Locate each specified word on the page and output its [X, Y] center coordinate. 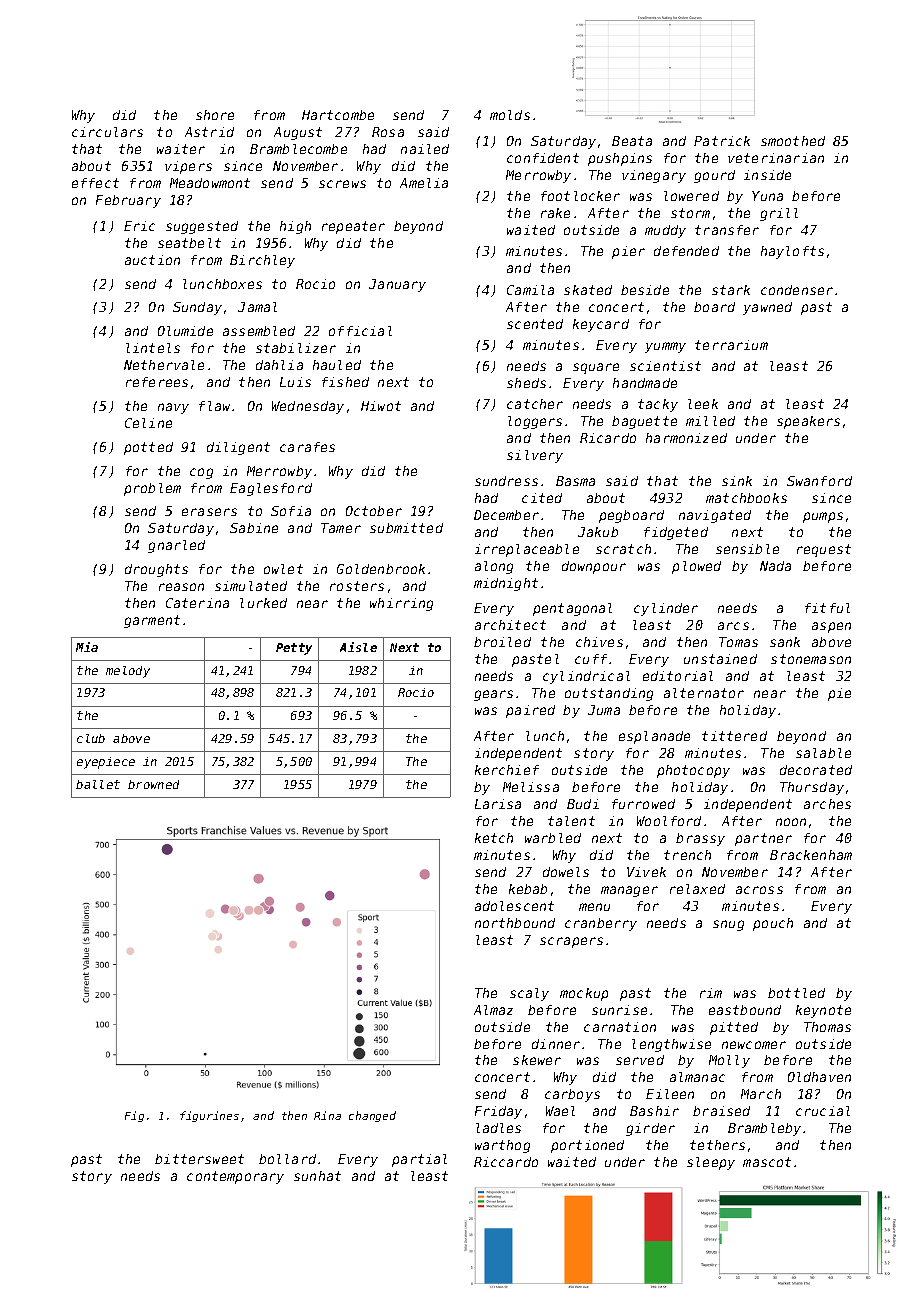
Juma [604, 710]
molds [510, 115]
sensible [747, 549]
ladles [498, 1128]
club [91, 738]
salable [823, 753]
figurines [209, 1116]
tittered [734, 736]
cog [201, 473]
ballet [98, 784]
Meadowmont [210, 183]
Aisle [358, 647]
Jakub [598, 532]
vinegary [654, 176]
